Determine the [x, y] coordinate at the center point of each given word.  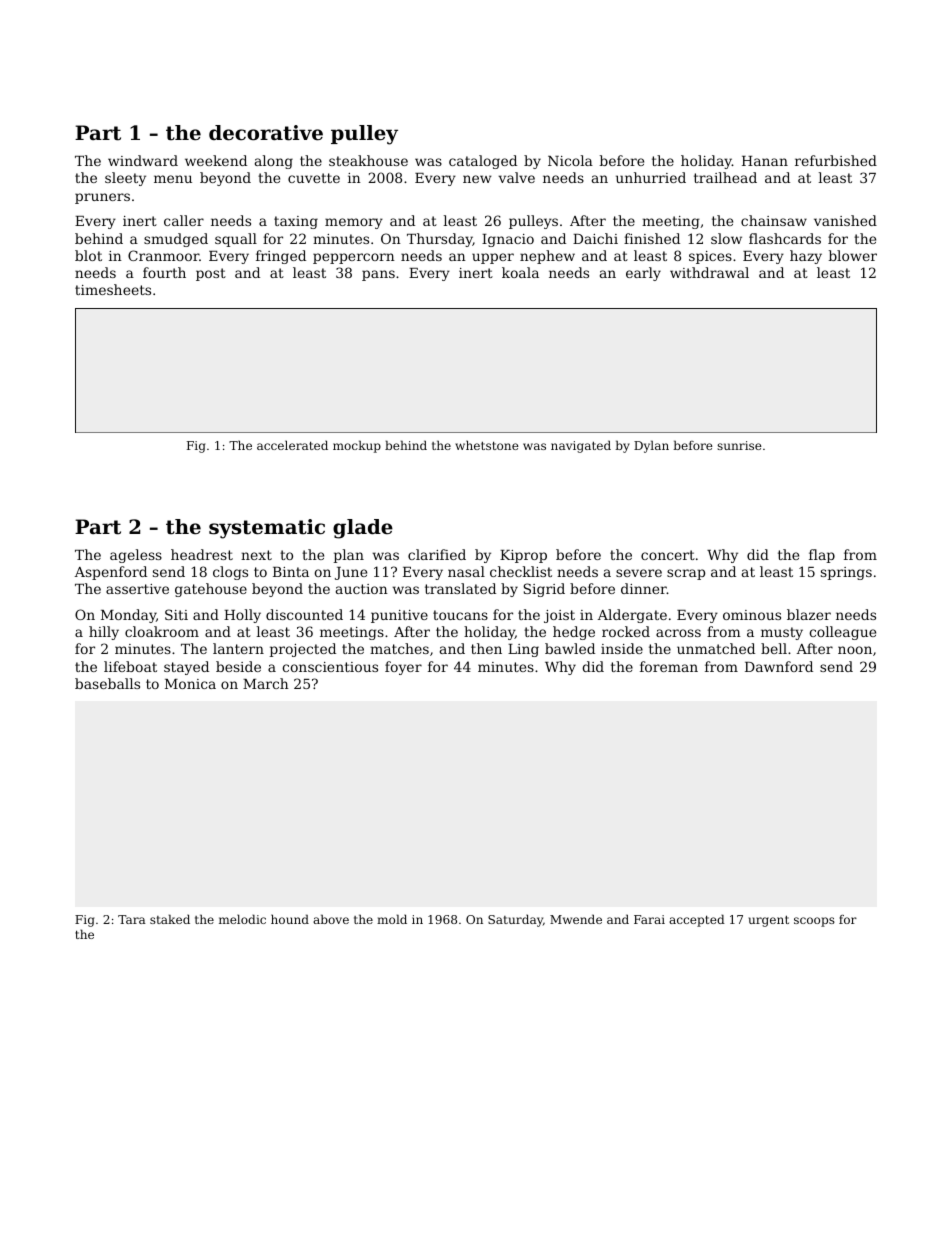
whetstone [487, 445]
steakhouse [368, 160]
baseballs [107, 683]
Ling [523, 650]
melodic [242, 919]
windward [143, 160]
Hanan [765, 161]
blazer [809, 614]
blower [853, 255]
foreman [669, 666]
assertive [137, 589]
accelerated [292, 445]
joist [559, 616]
